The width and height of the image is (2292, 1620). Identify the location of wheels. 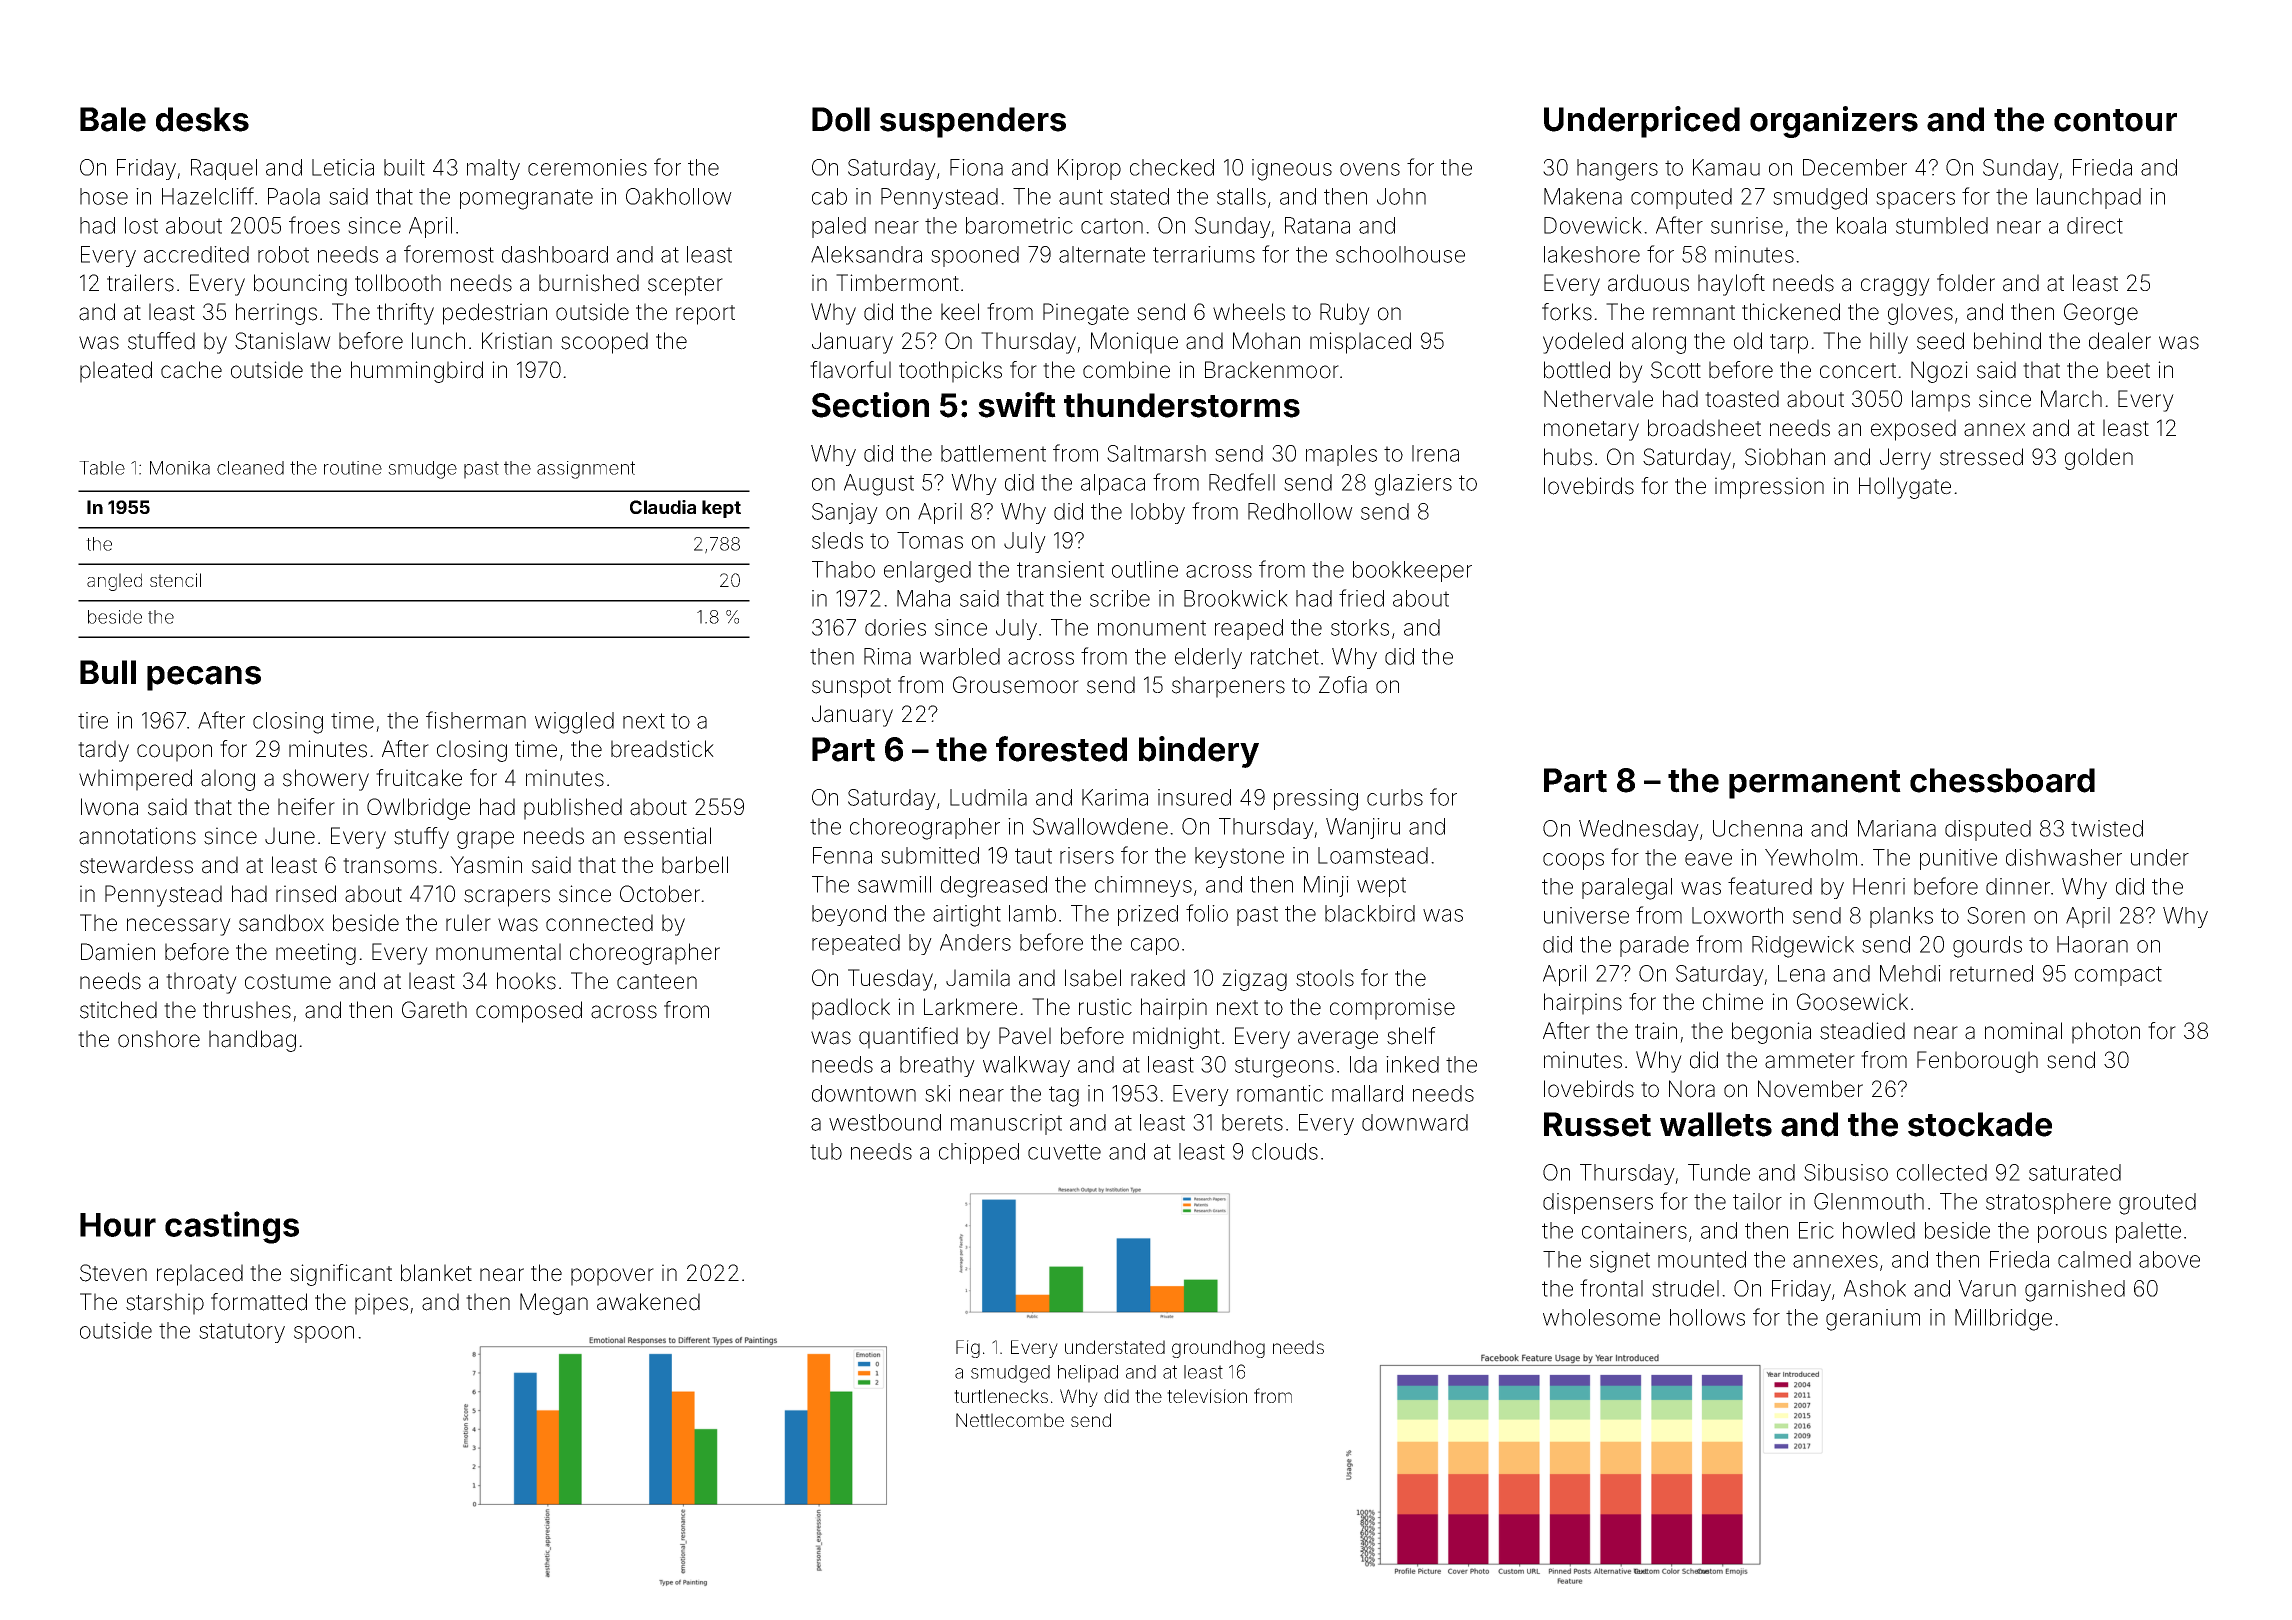
(1249, 312).
